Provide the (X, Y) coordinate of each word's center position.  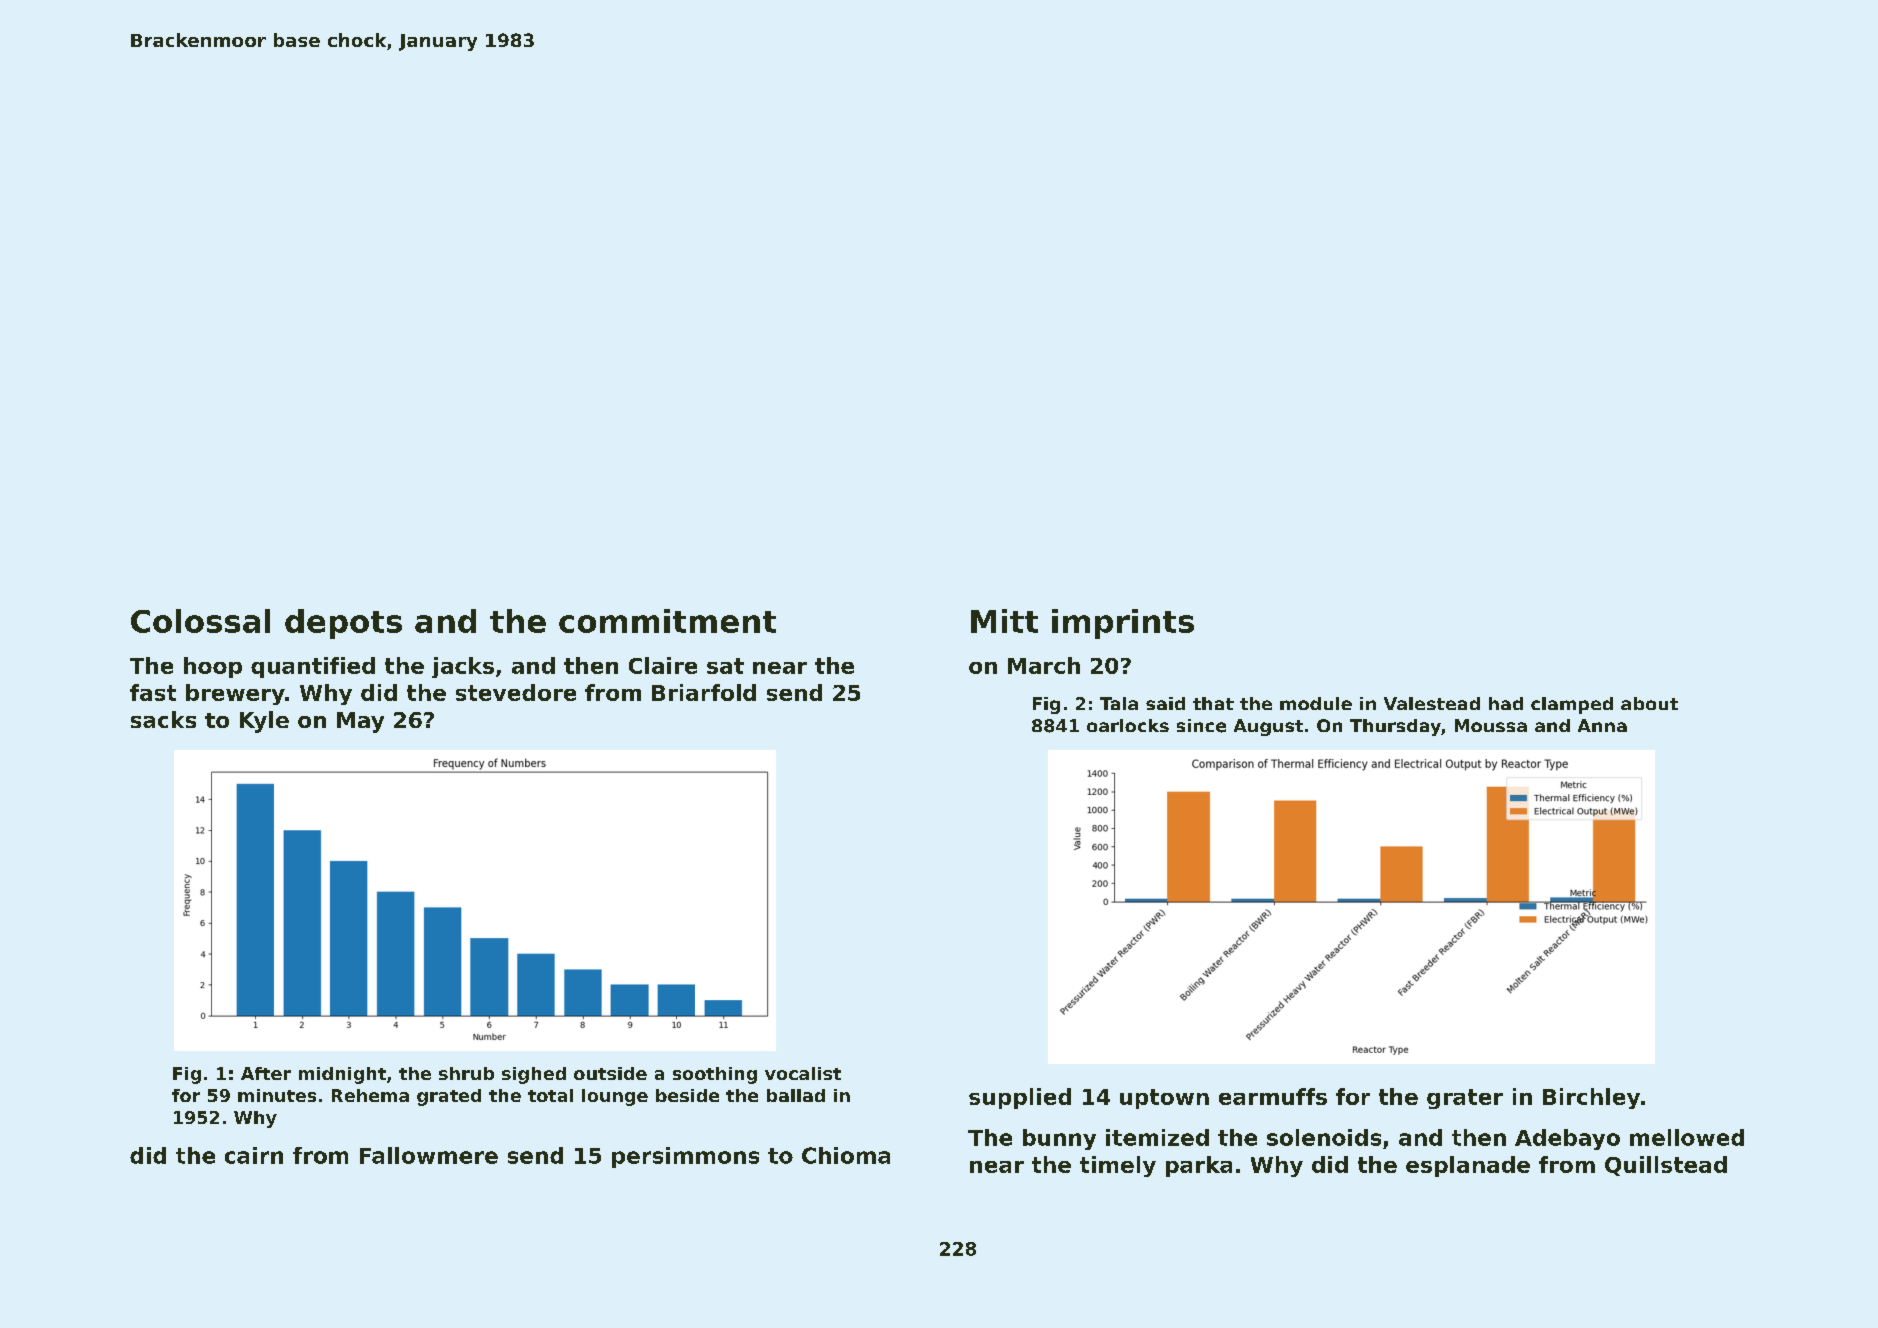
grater (1465, 1099)
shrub (466, 1073)
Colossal (200, 621)
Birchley (1591, 1098)
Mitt (1004, 621)
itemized (1157, 1137)
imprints (1123, 624)
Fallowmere (429, 1155)
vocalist (803, 1073)
